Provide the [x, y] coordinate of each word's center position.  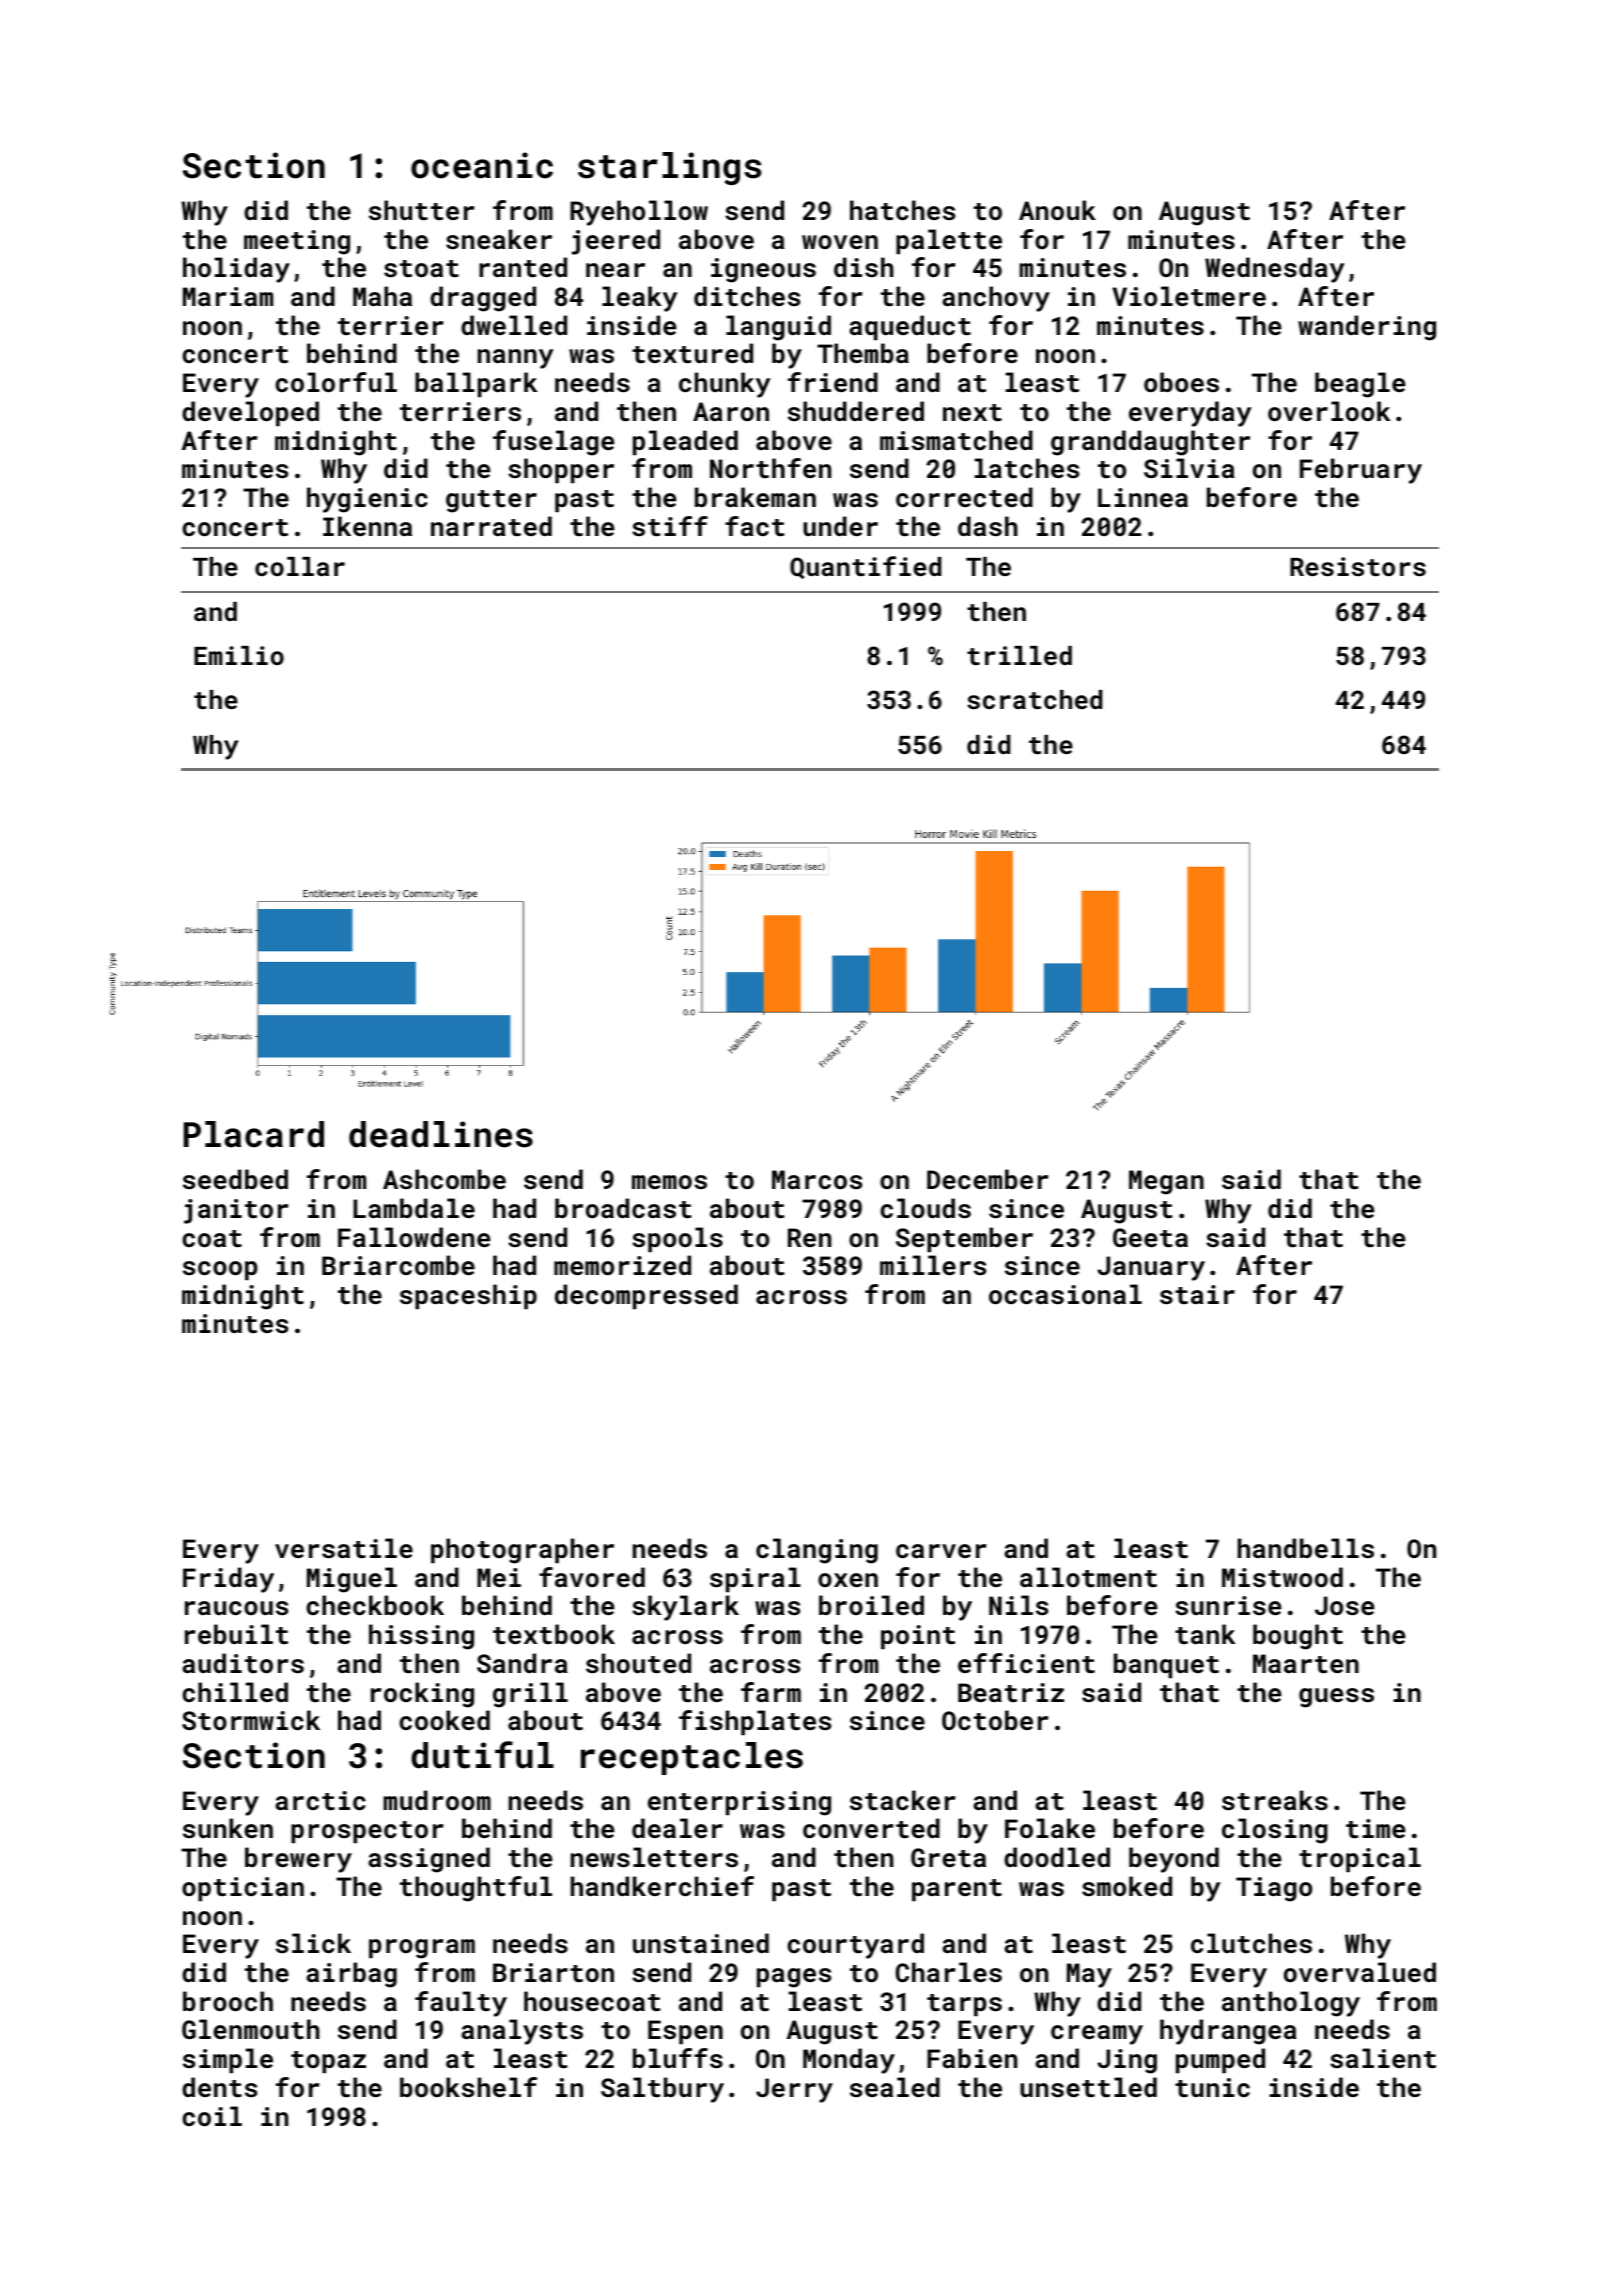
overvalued [1360, 1972]
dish [864, 267]
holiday [236, 270]
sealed [895, 2087]
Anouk [1057, 210]
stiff [670, 526]
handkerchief [662, 1886]
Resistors [1358, 567]
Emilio [239, 655]
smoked [1127, 1886]
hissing [421, 1637]
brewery [298, 1860]
